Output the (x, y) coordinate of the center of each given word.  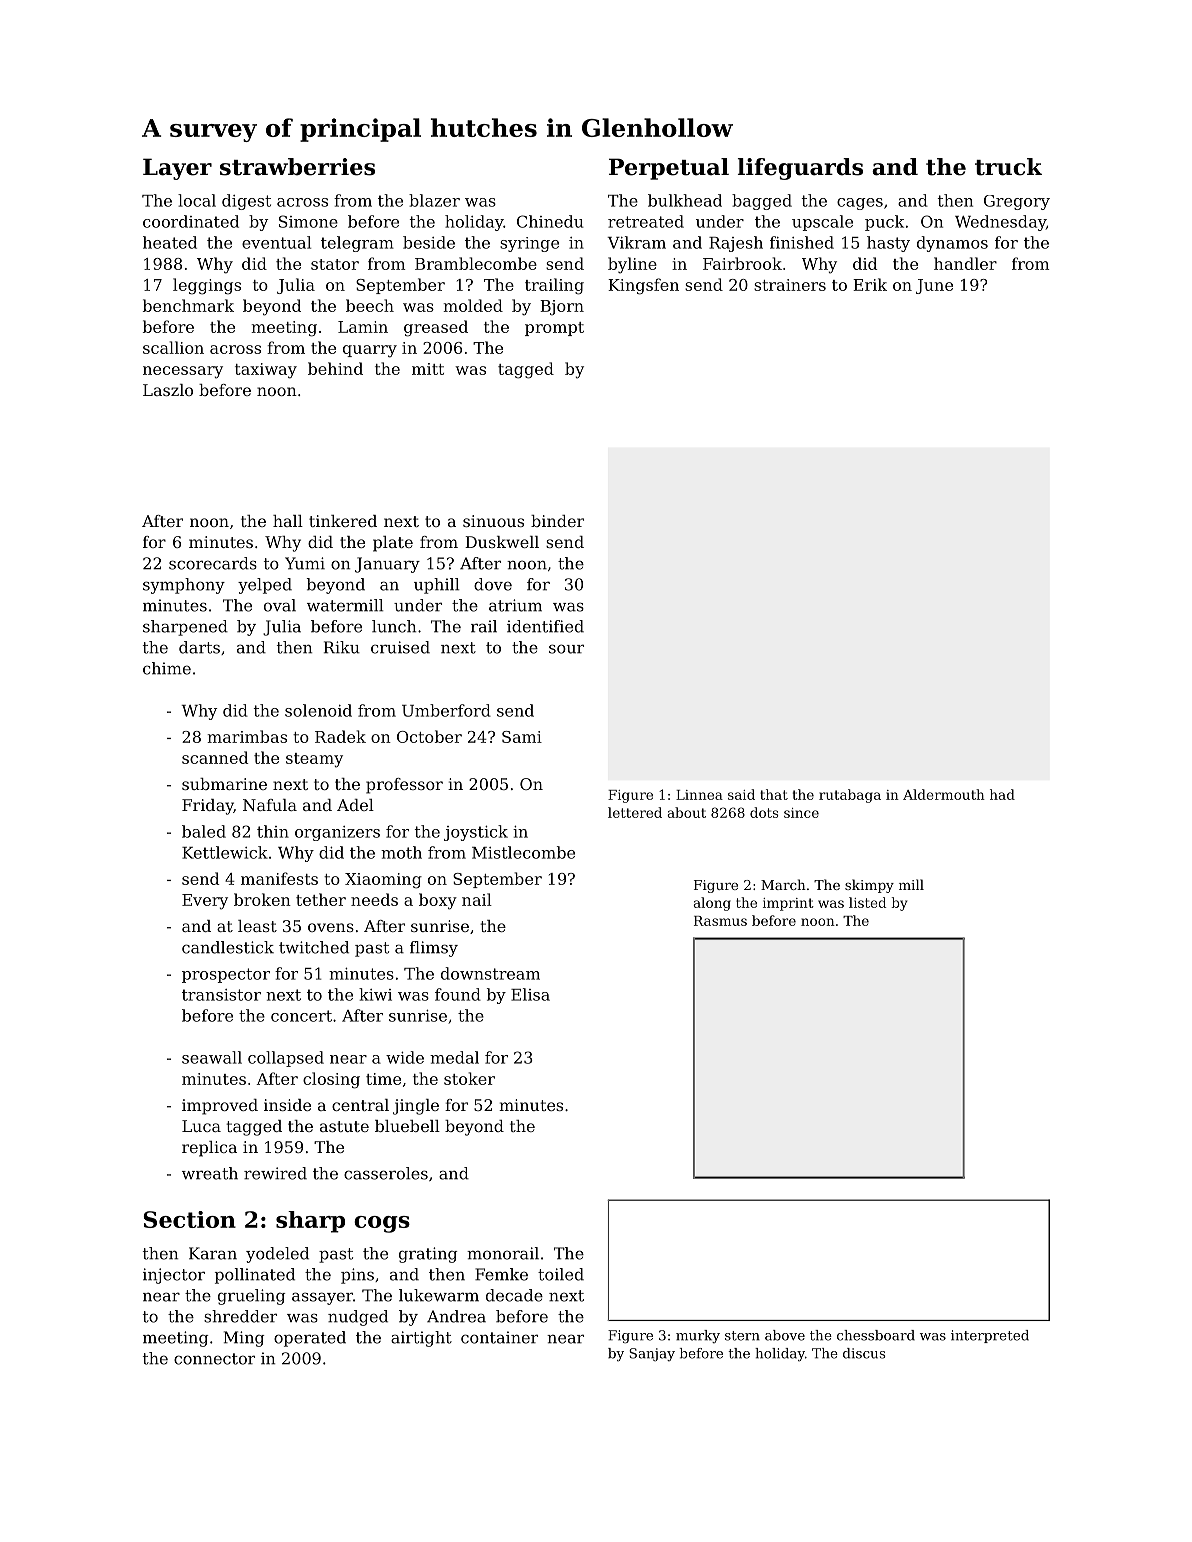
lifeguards (800, 169)
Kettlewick (225, 852)
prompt (554, 329)
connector (214, 1359)
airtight (421, 1339)
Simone (308, 221)
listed (867, 902)
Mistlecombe (523, 852)
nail (477, 899)
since (801, 813)
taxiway (266, 371)
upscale (822, 223)
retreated (646, 221)
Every (205, 902)
